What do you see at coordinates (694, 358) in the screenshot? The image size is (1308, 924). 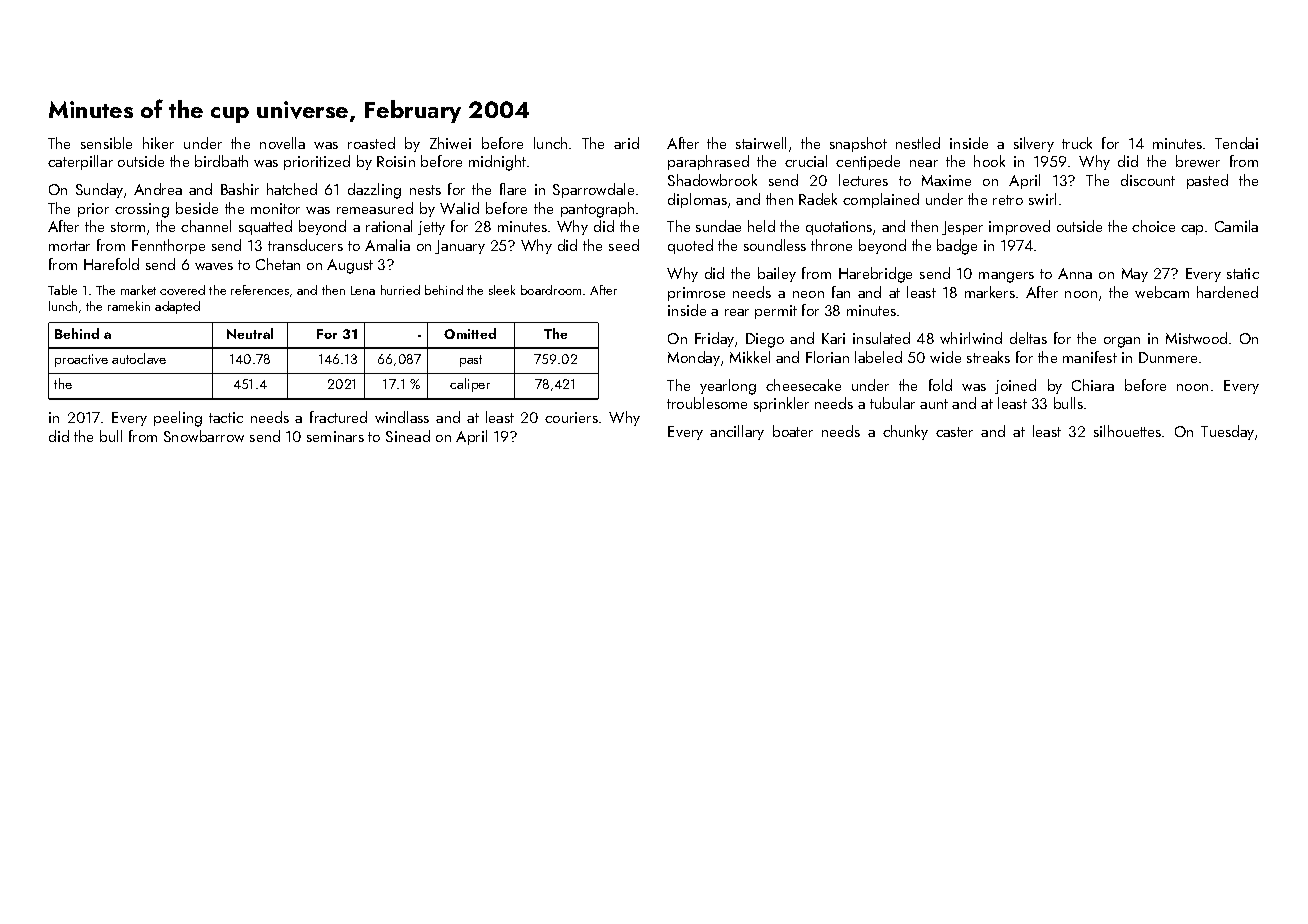 I see `Monday` at bounding box center [694, 358].
